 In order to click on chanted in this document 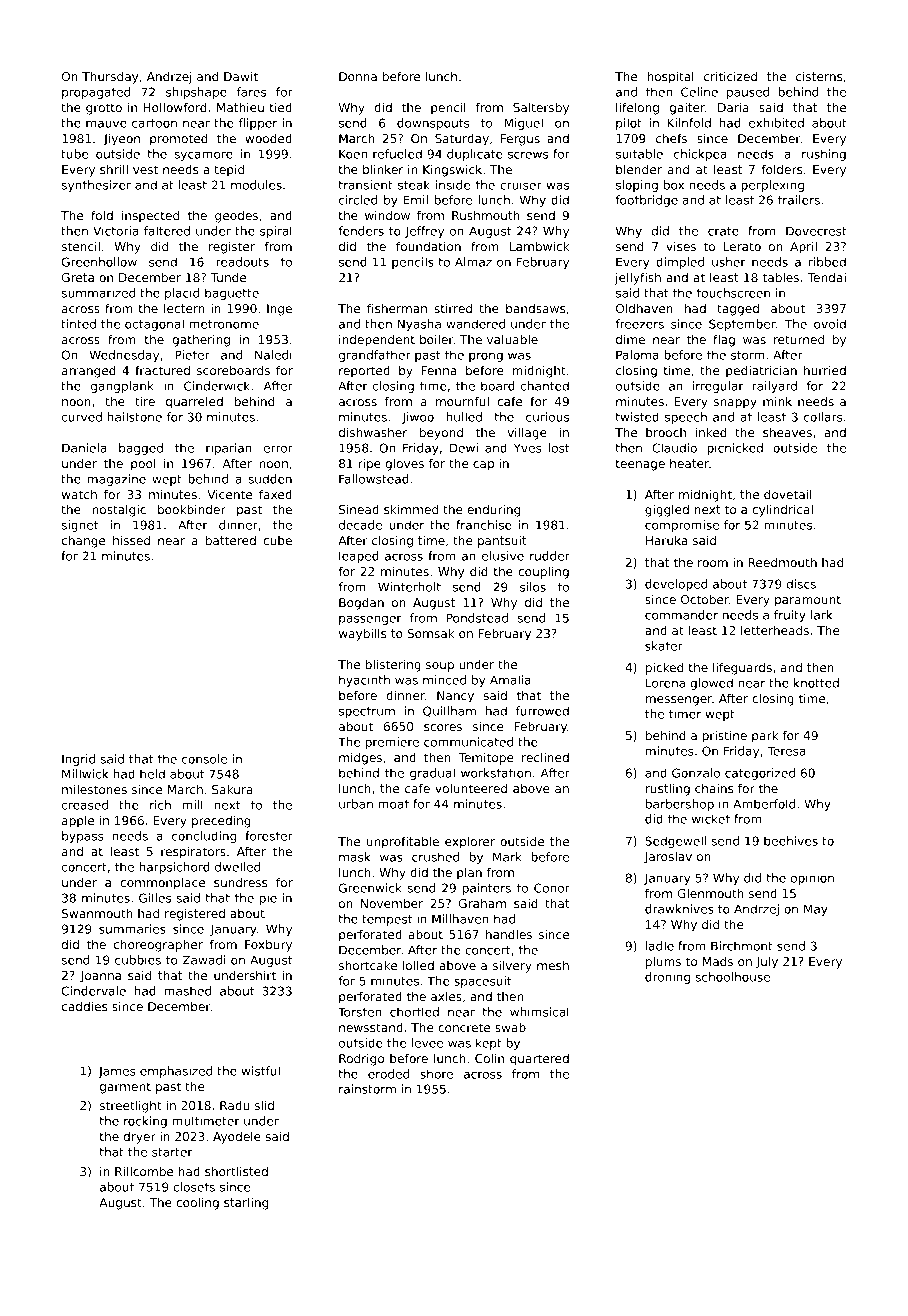, I will do `click(545, 386)`.
